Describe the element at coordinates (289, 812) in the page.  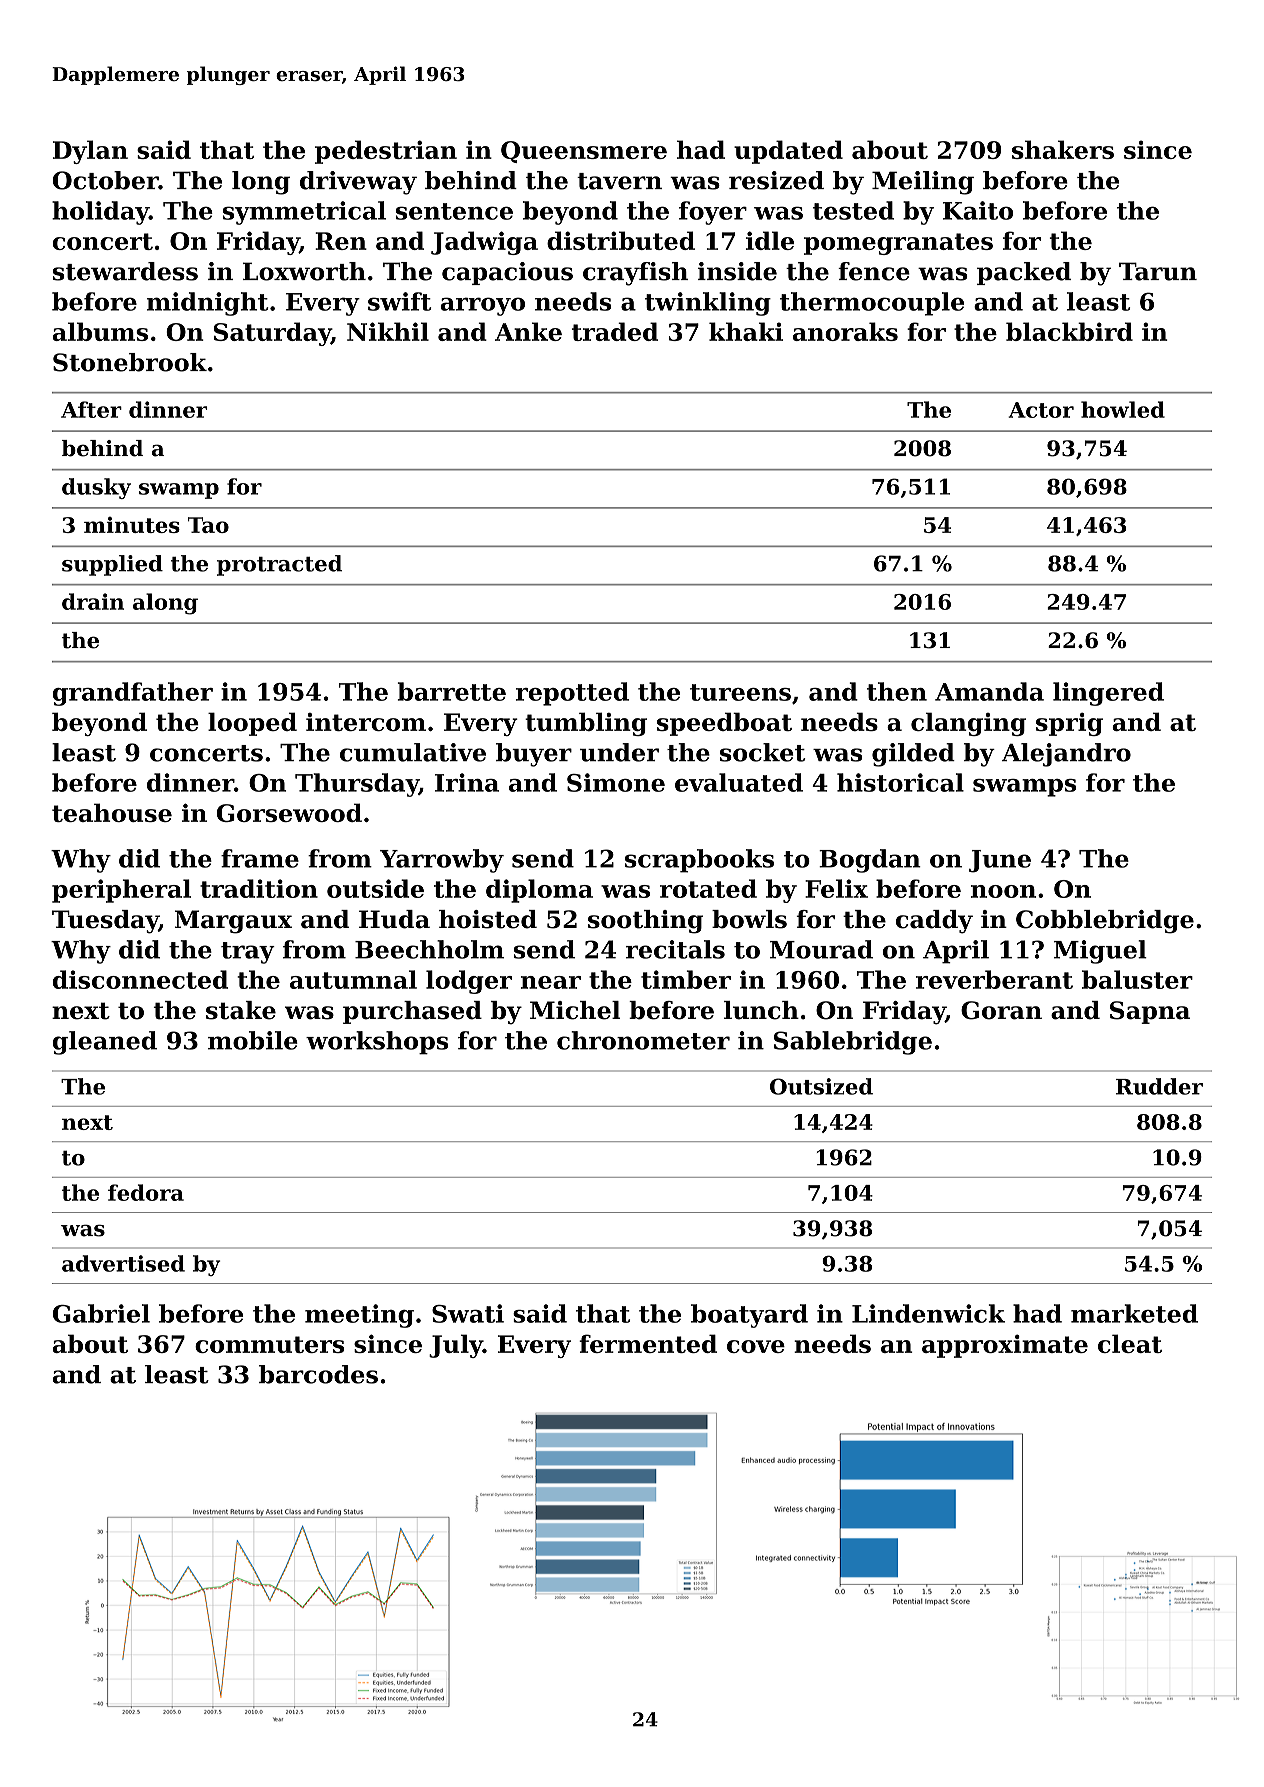
I see `Gorsewood` at that location.
